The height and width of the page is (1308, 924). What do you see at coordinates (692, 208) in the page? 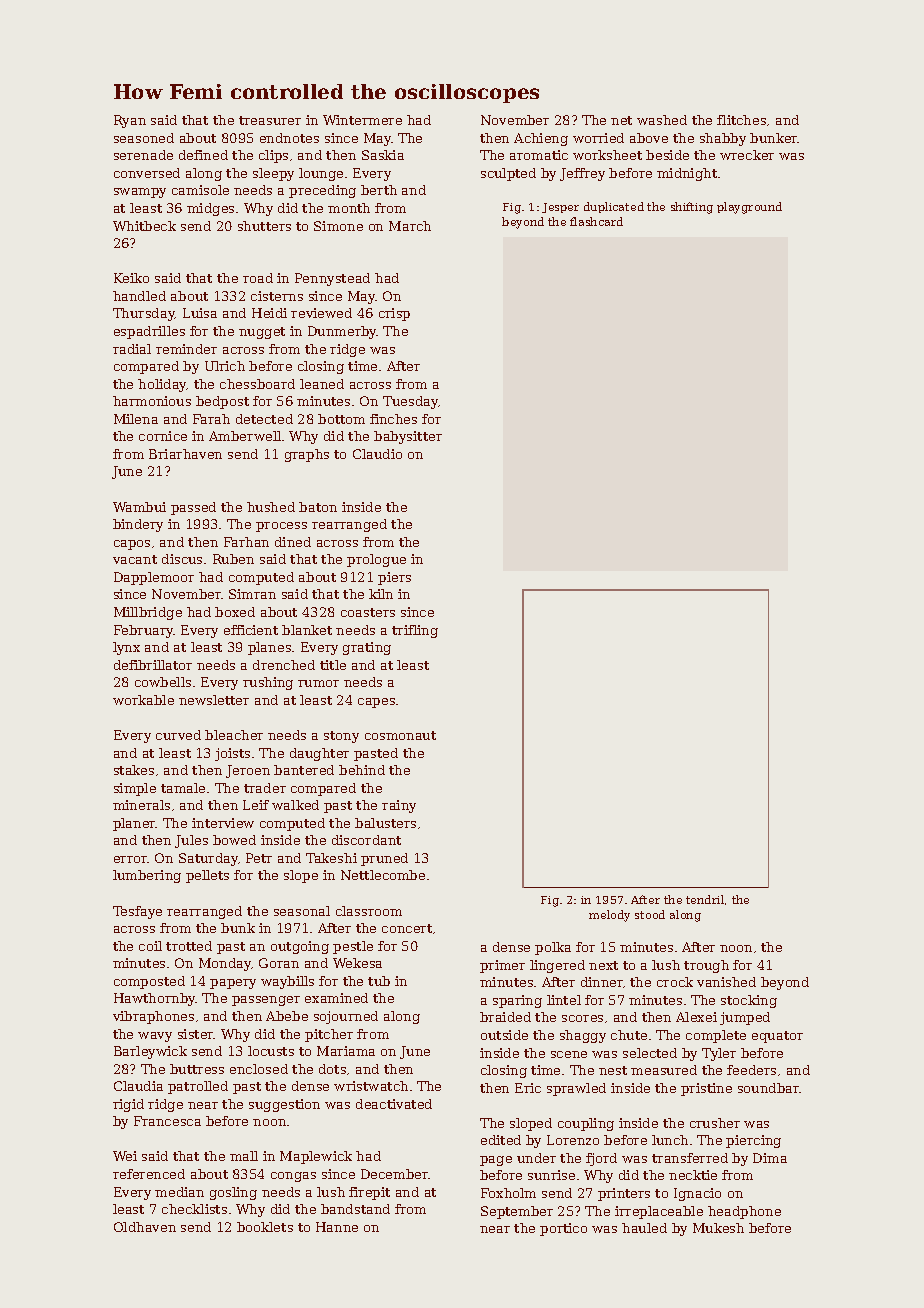
I see `shifting` at bounding box center [692, 208].
